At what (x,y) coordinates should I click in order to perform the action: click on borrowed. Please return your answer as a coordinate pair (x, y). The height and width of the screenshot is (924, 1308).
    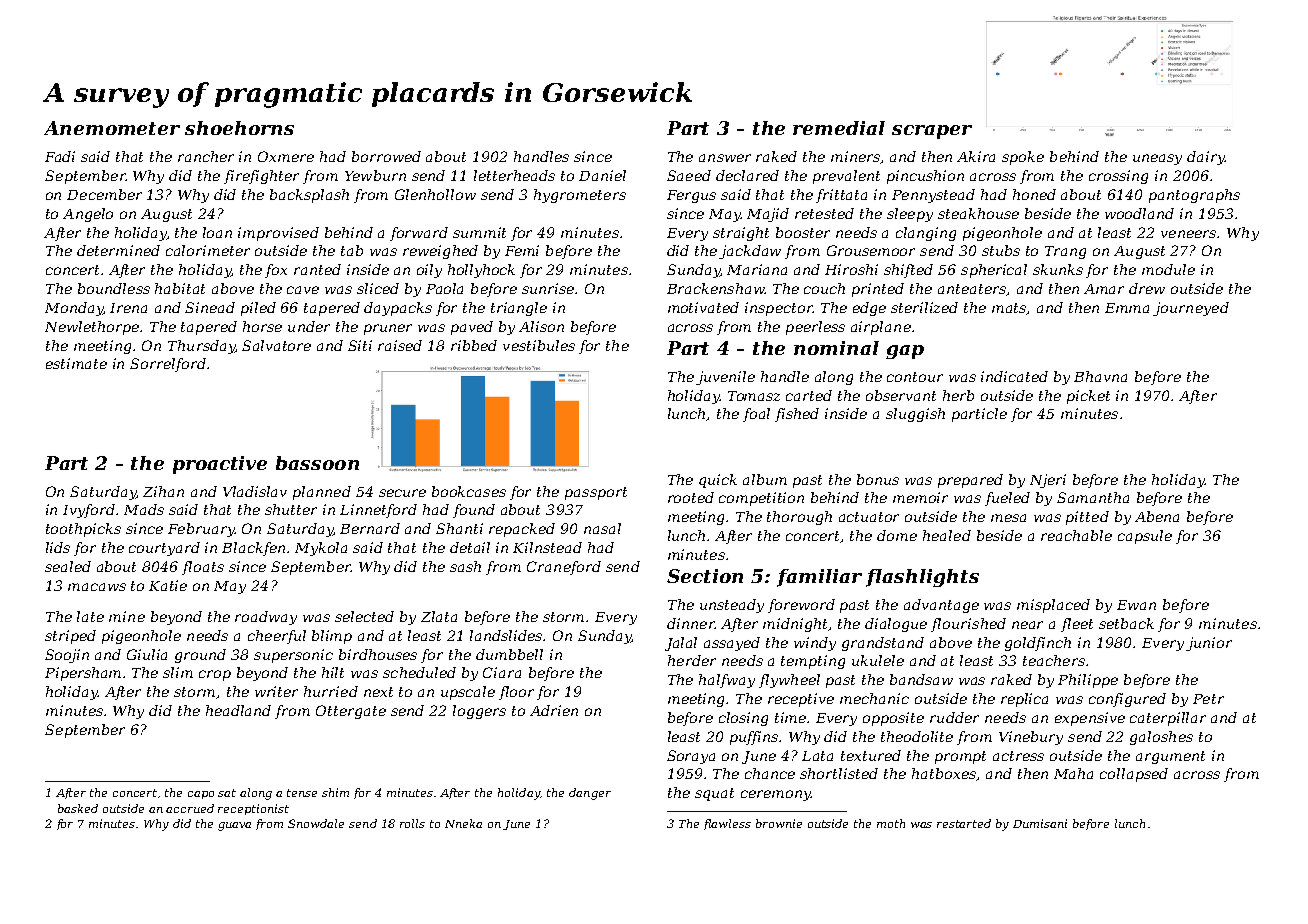
    Looking at the image, I should click on (386, 156).
